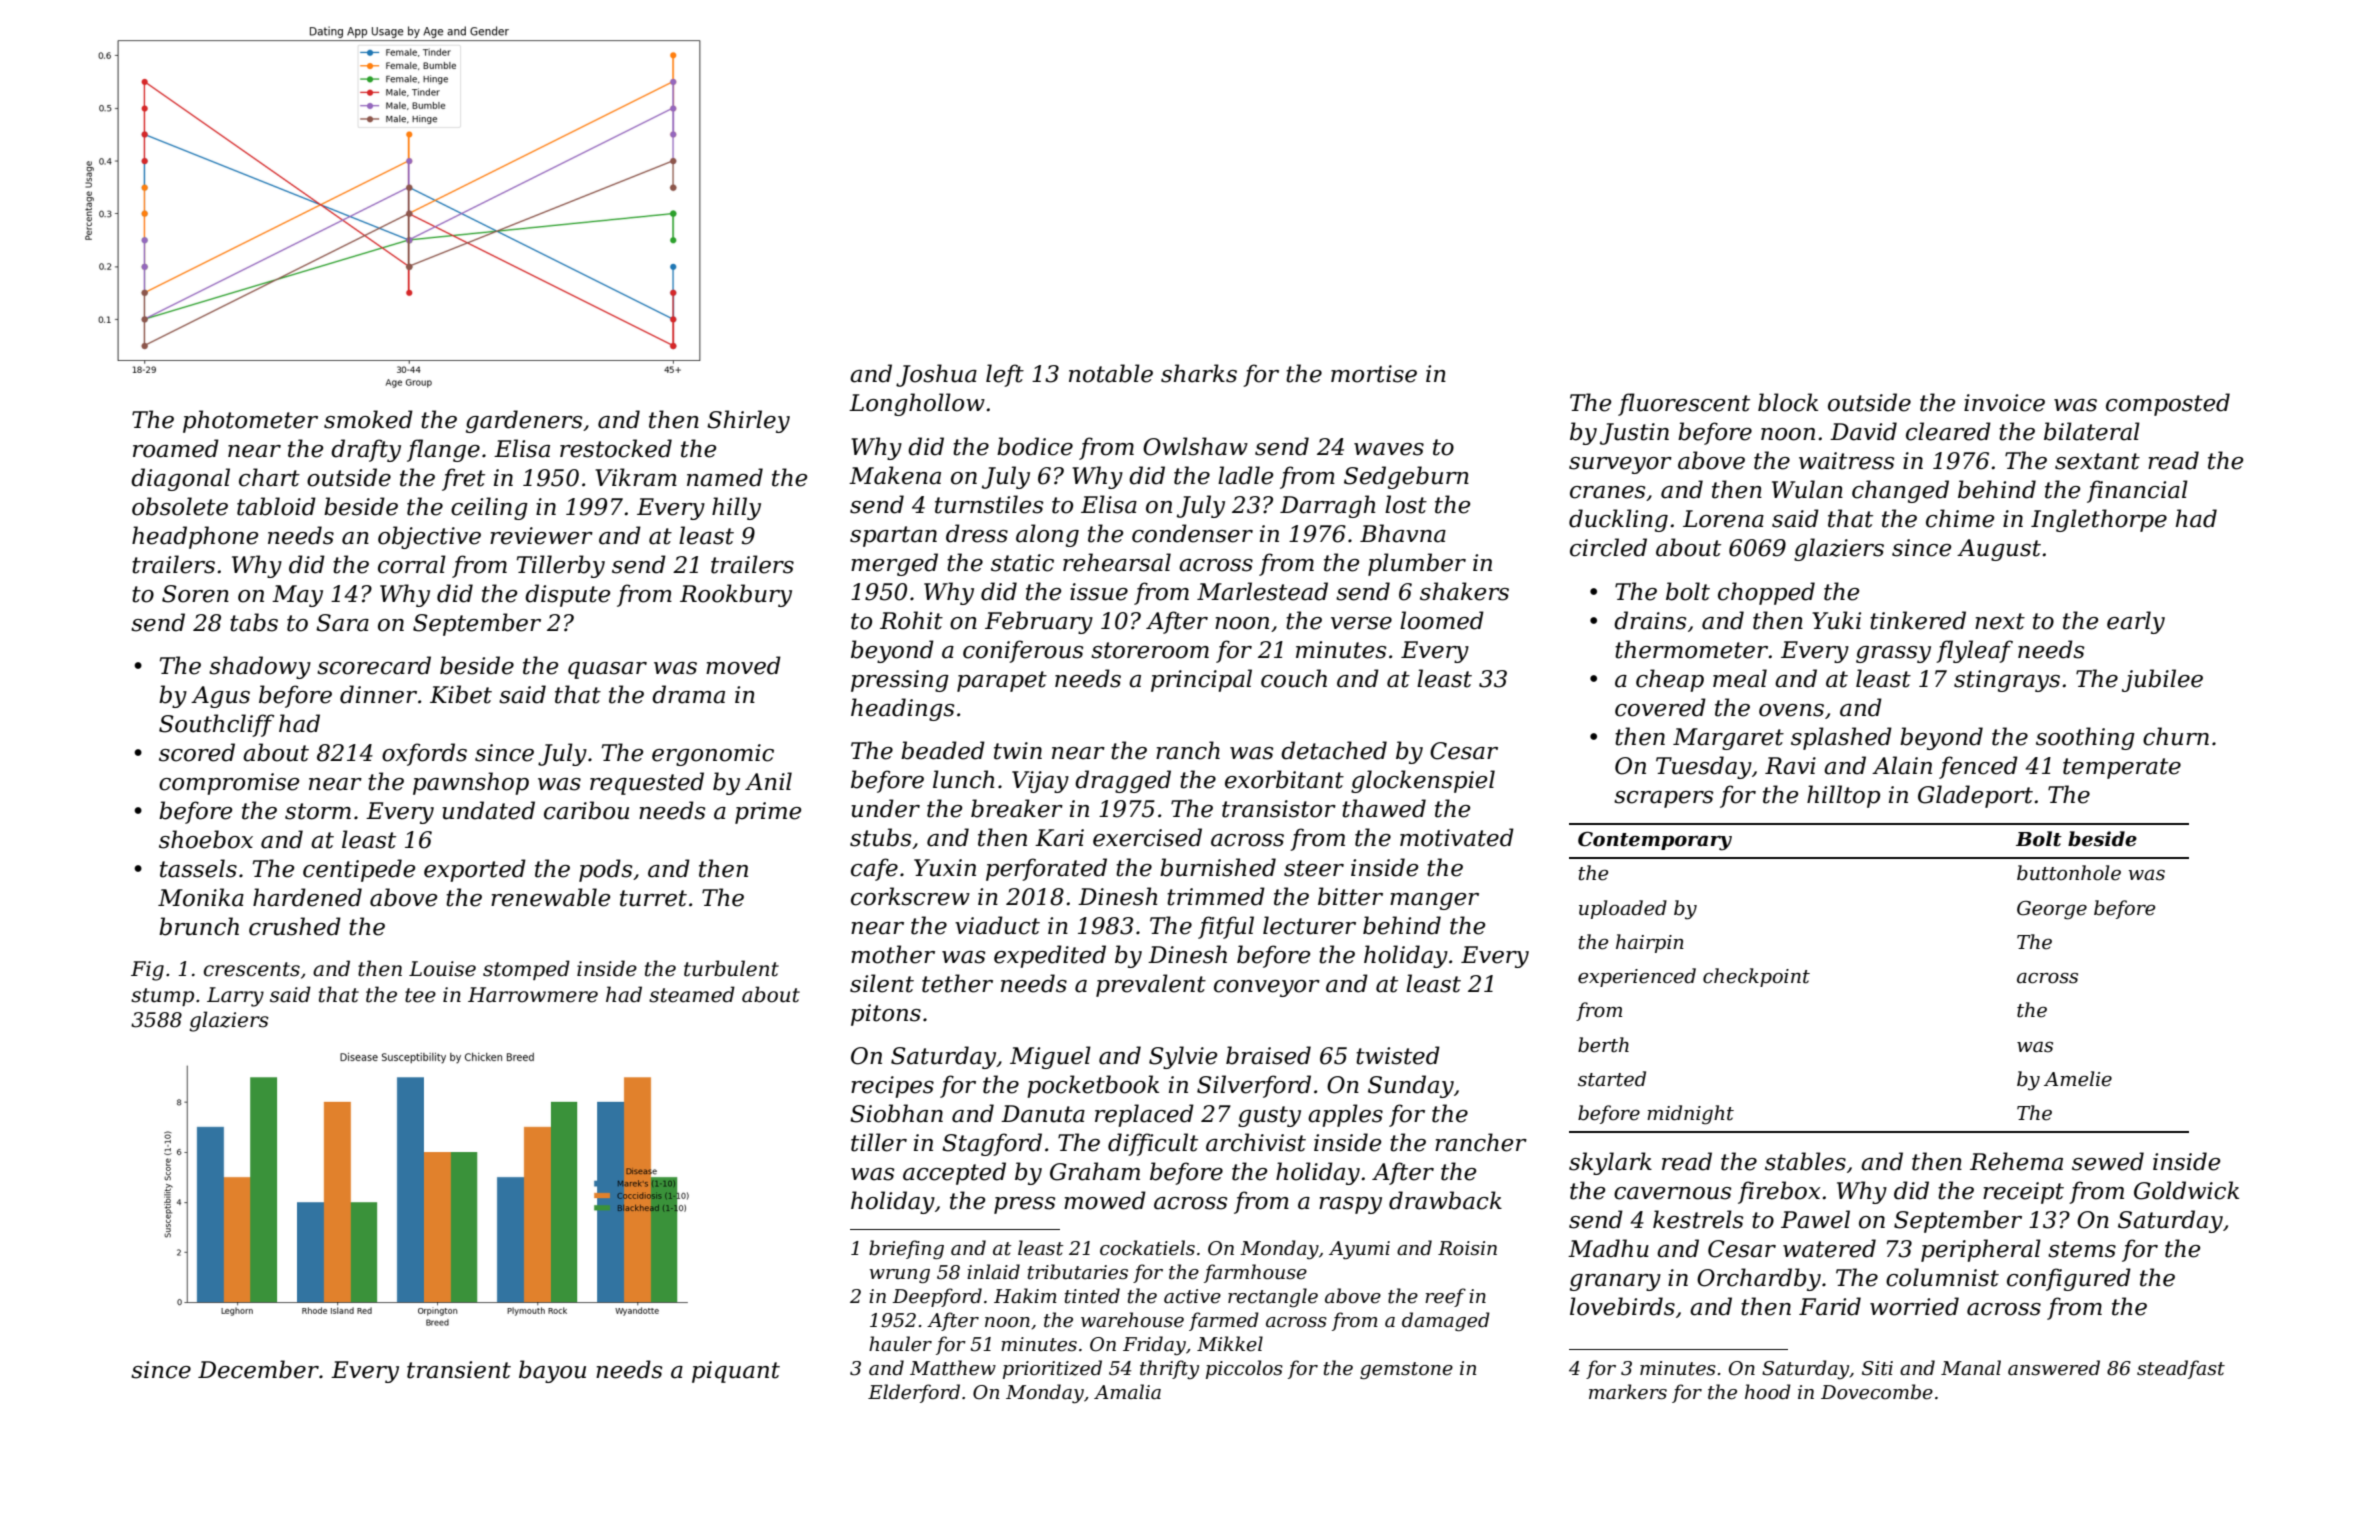  What do you see at coordinates (2052, 910) in the screenshot?
I see `George` at bounding box center [2052, 910].
